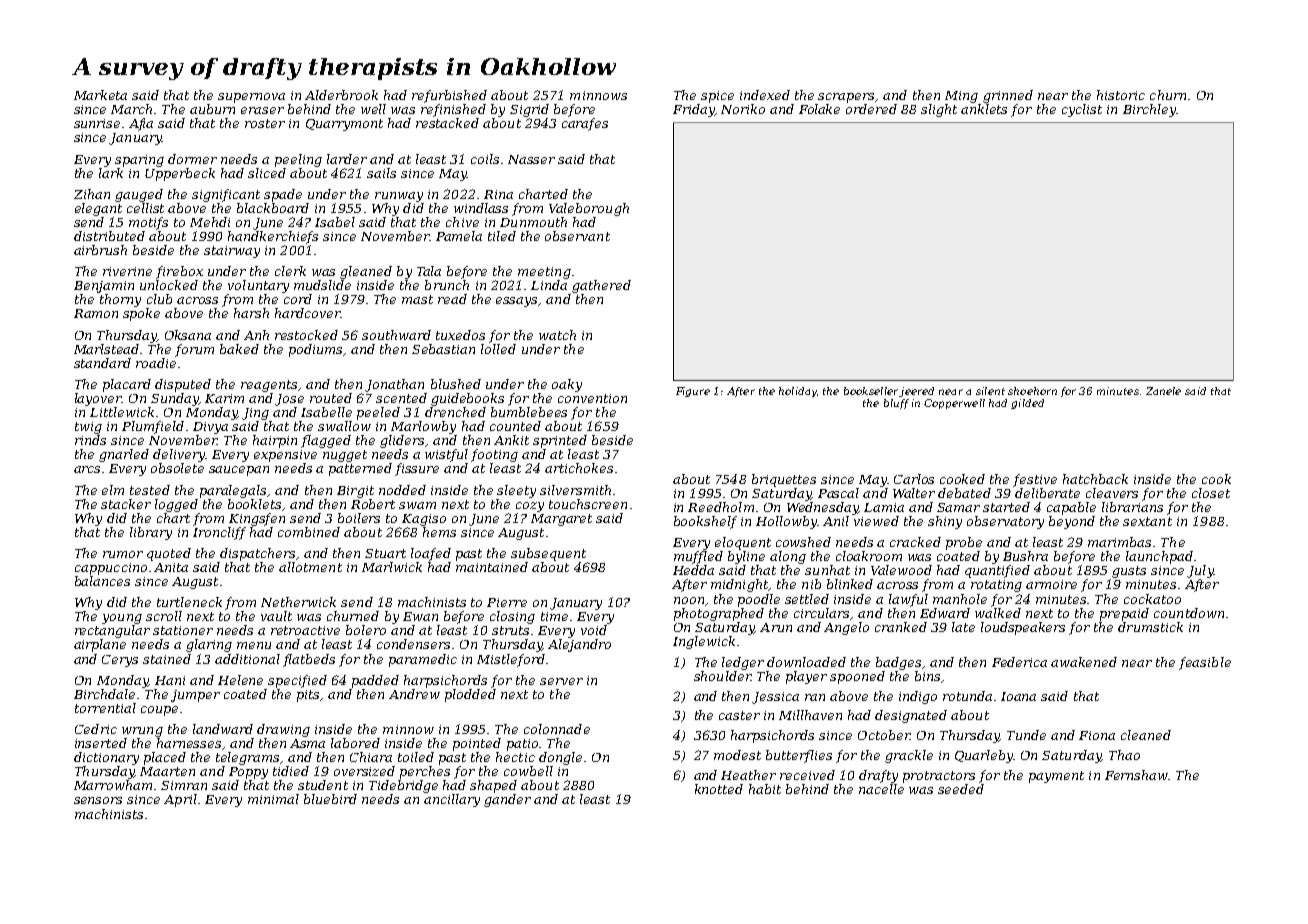 Image resolution: width=1308 pixels, height=924 pixels. I want to click on sensors, so click(98, 800).
